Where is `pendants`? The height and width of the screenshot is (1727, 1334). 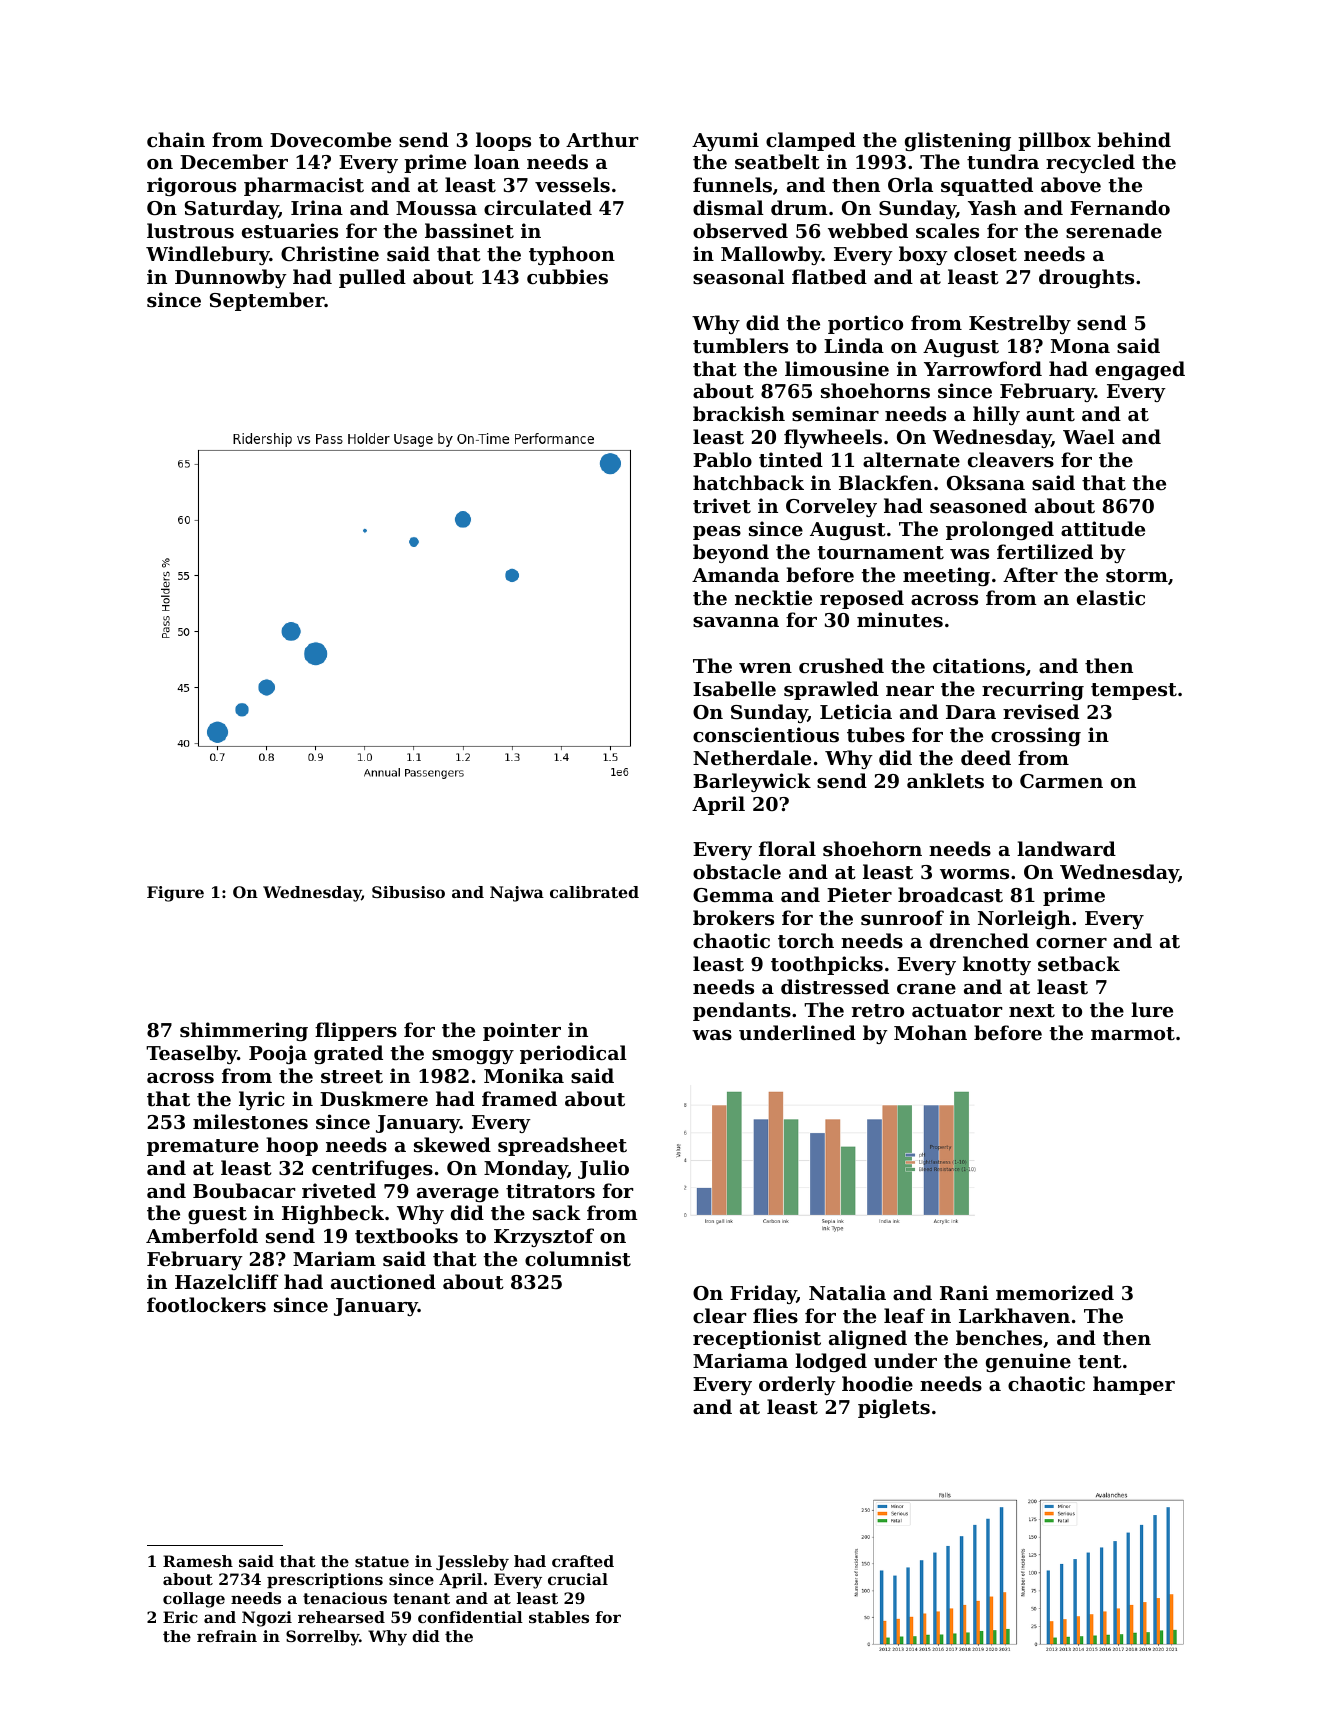 pendants is located at coordinates (742, 1011).
